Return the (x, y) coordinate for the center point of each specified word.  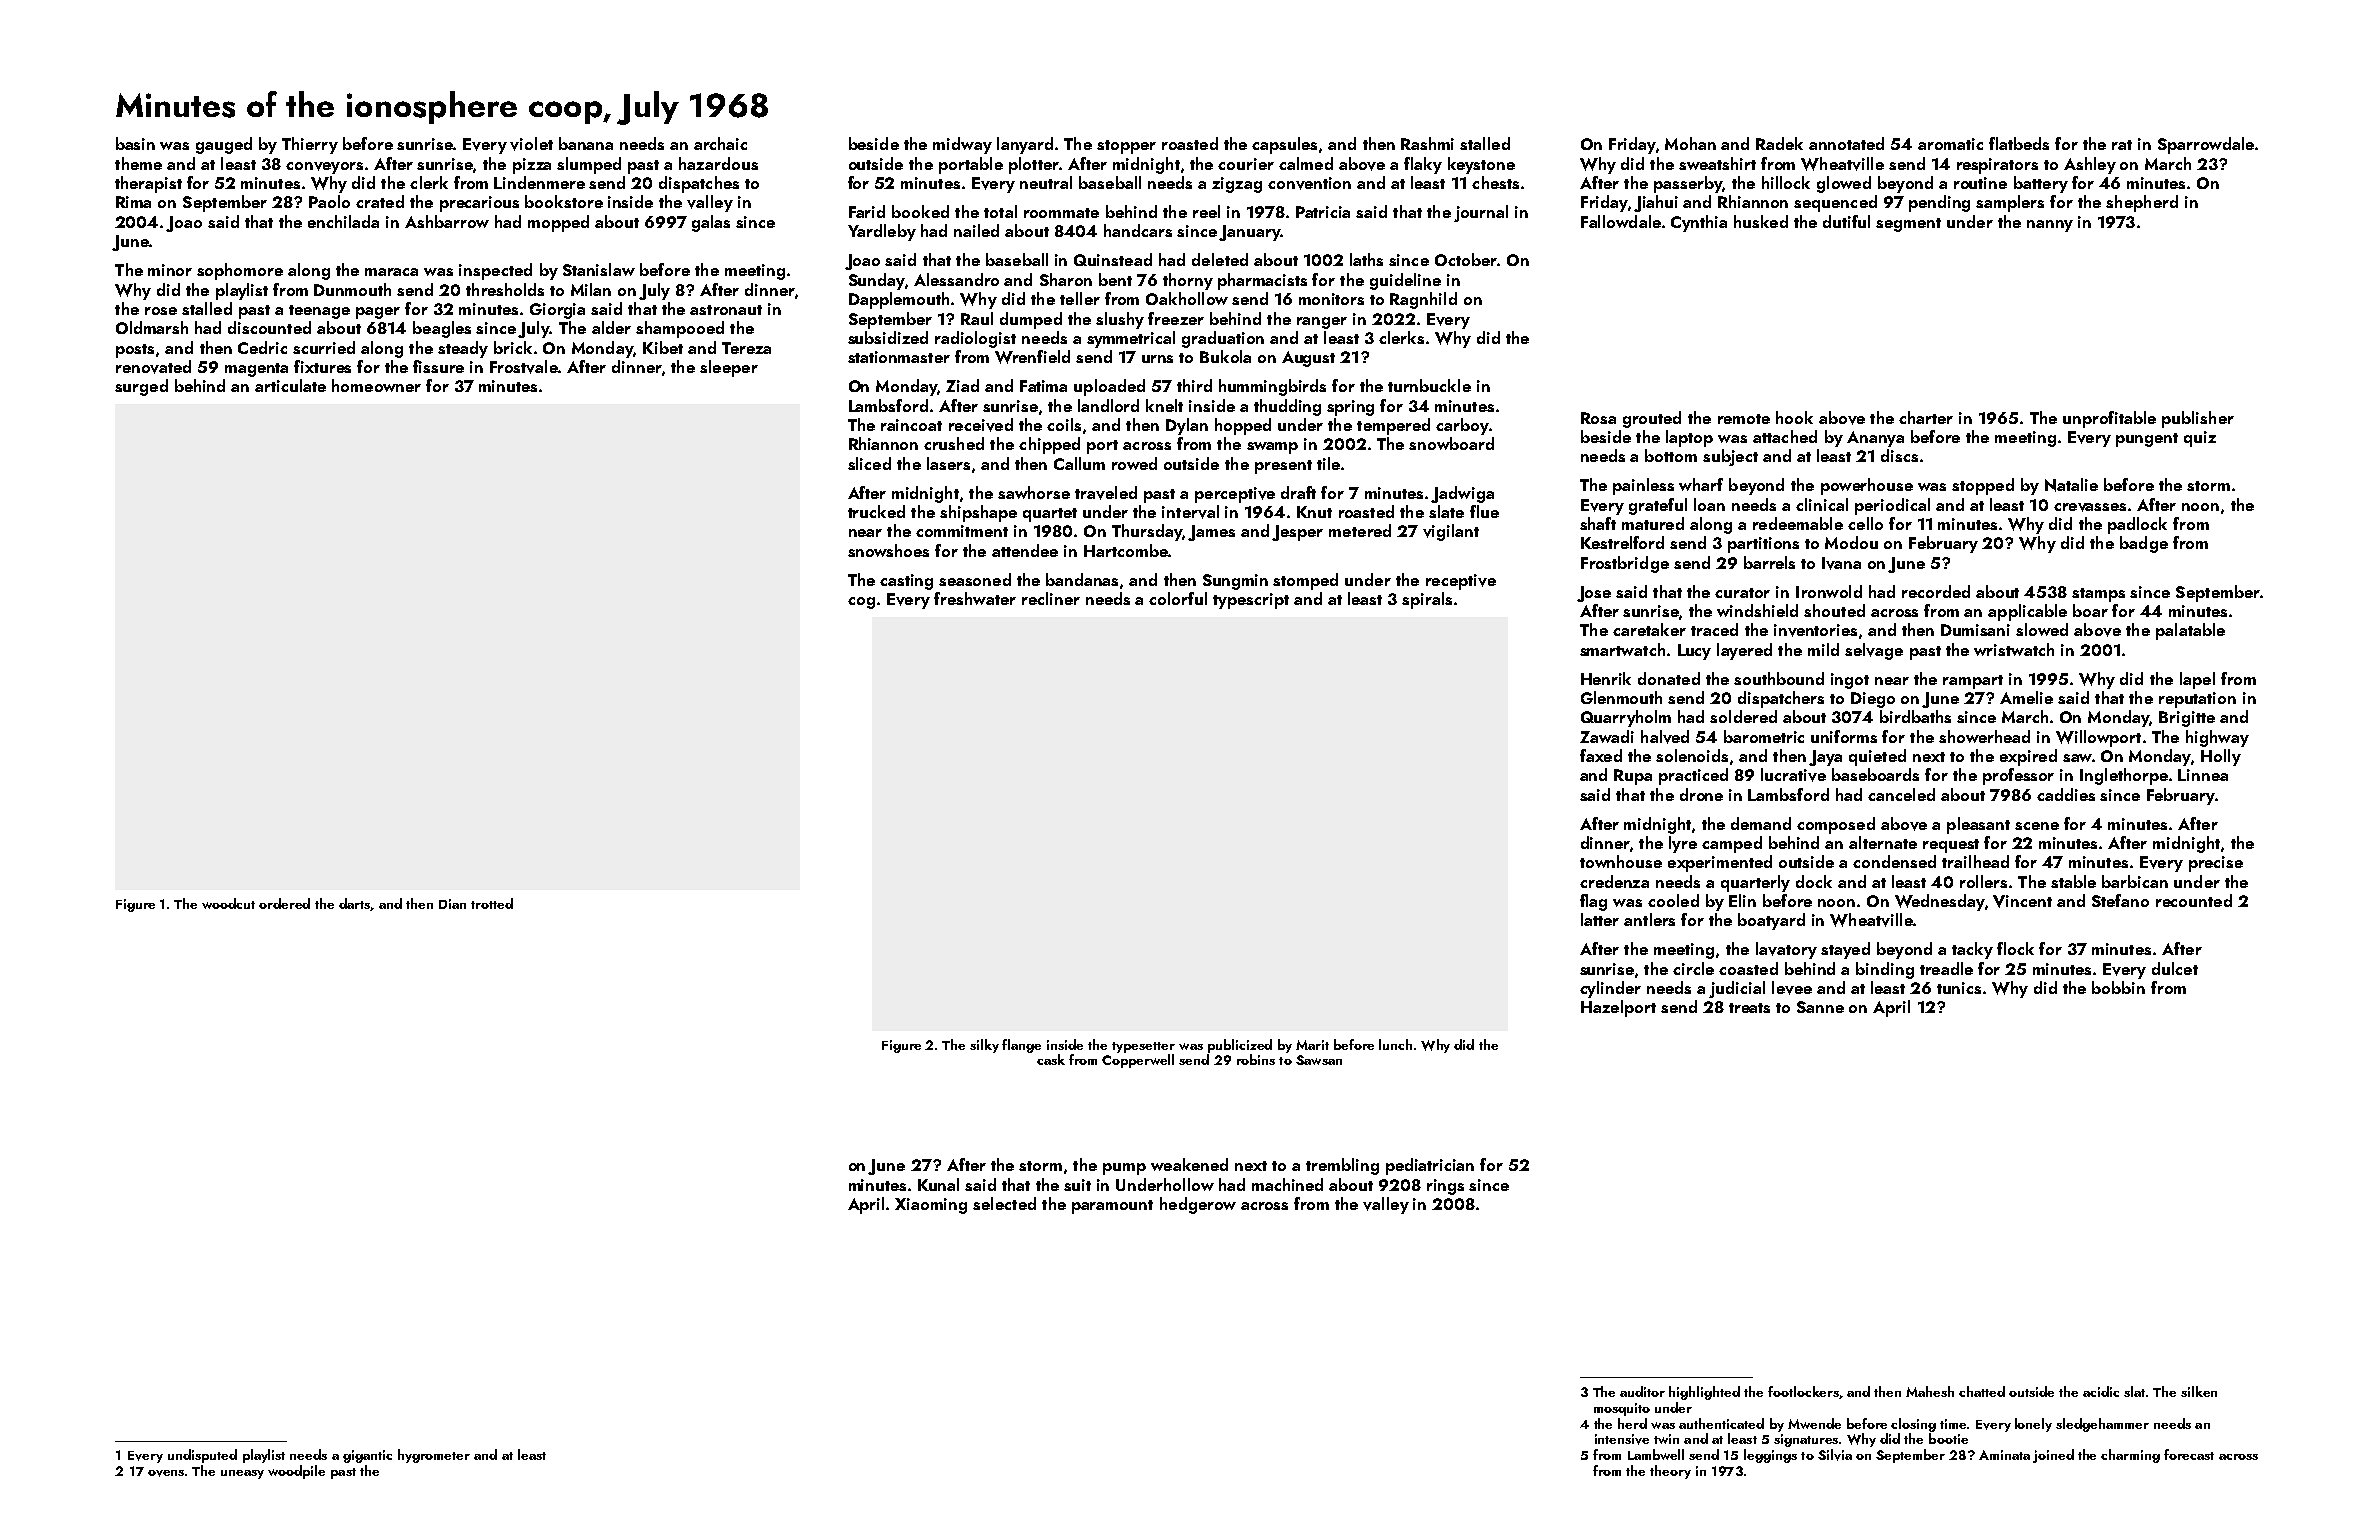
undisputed (202, 1456)
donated (1669, 678)
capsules (1284, 145)
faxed (1601, 755)
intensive (1622, 1439)
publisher (2198, 419)
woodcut (228, 903)
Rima (133, 202)
